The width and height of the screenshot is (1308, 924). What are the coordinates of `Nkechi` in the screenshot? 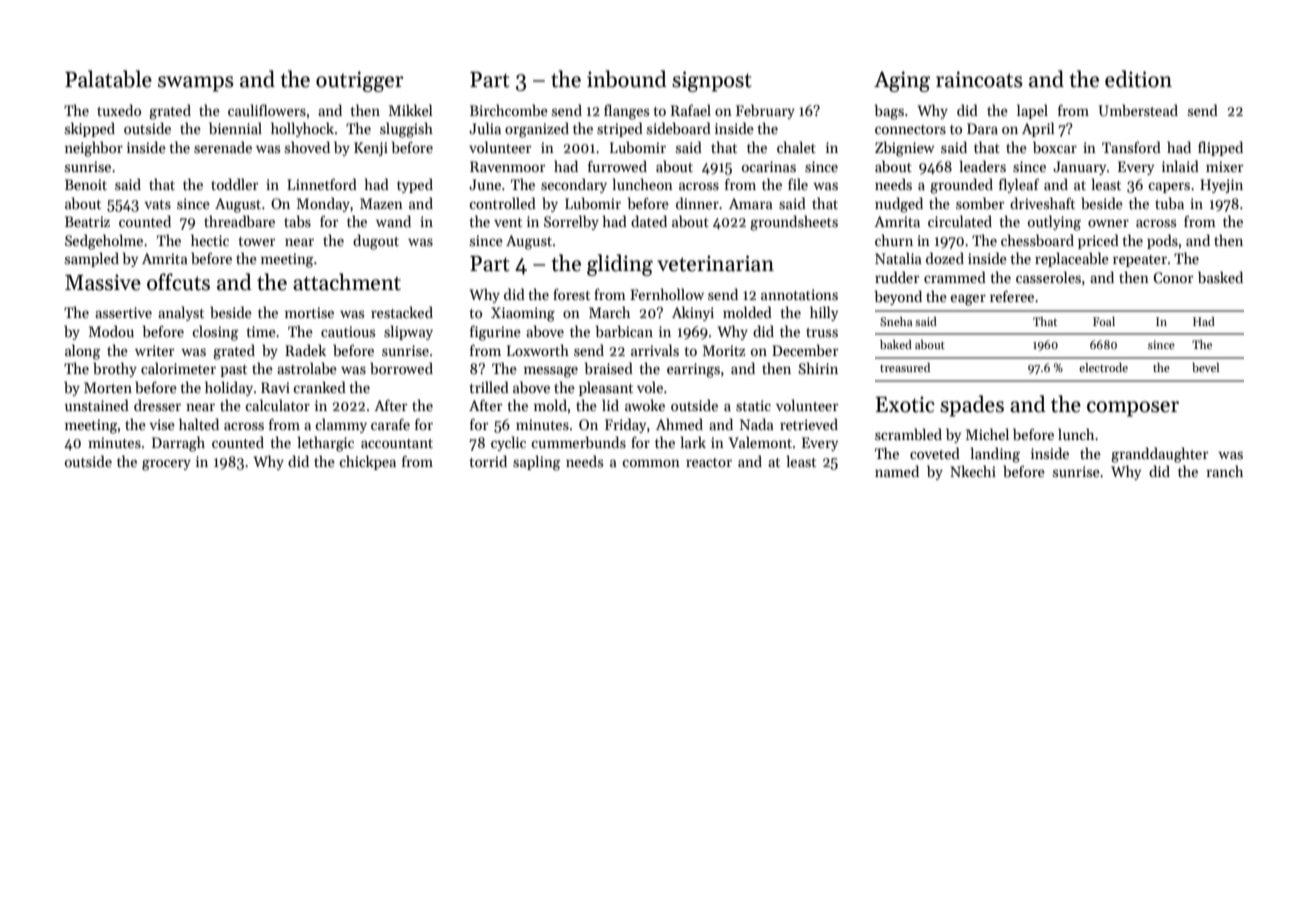 It's located at (973, 471).
